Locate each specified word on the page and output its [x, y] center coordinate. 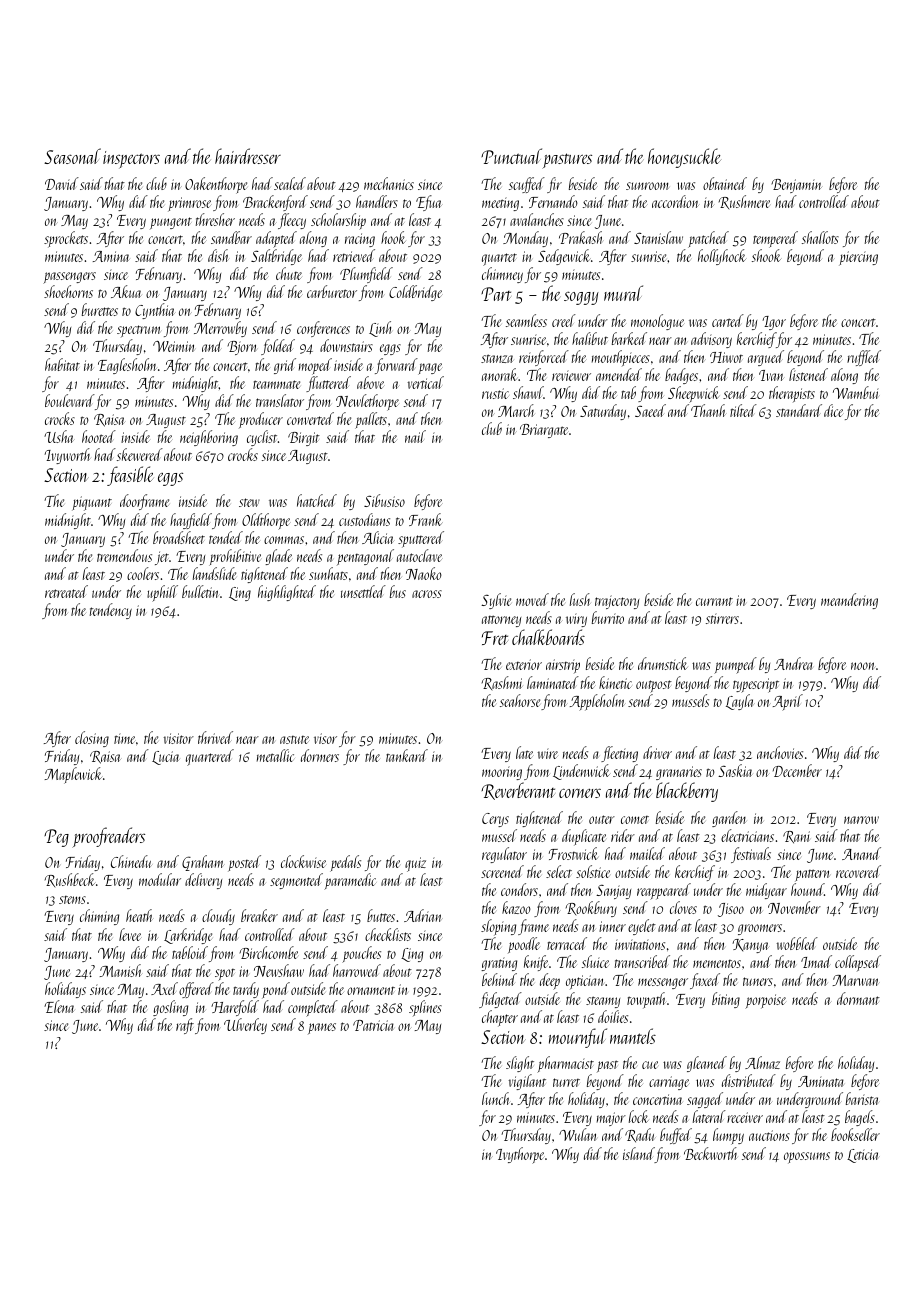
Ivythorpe [520, 1155]
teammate [276, 384]
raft [185, 1026]
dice [833, 410]
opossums [807, 1158]
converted [310, 418]
